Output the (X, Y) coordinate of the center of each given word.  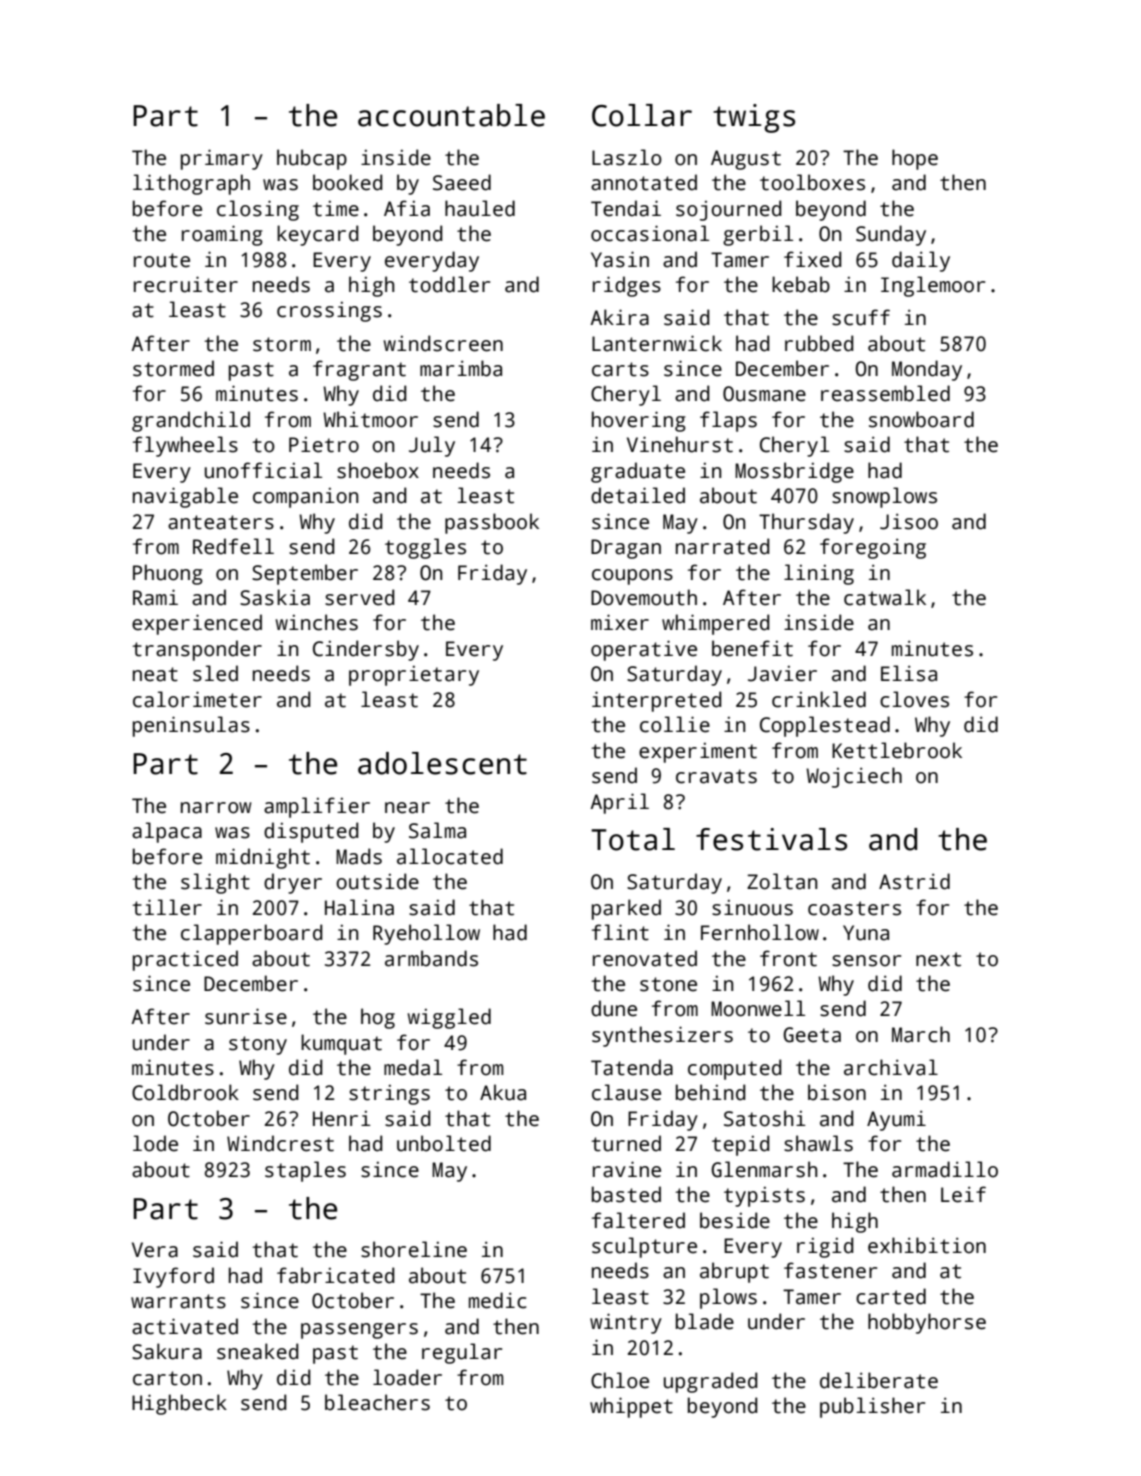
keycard (318, 235)
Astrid (914, 881)
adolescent (442, 763)
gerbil (758, 235)
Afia (407, 208)
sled (215, 673)
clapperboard (252, 934)
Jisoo (909, 521)
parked (626, 909)
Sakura (167, 1351)
